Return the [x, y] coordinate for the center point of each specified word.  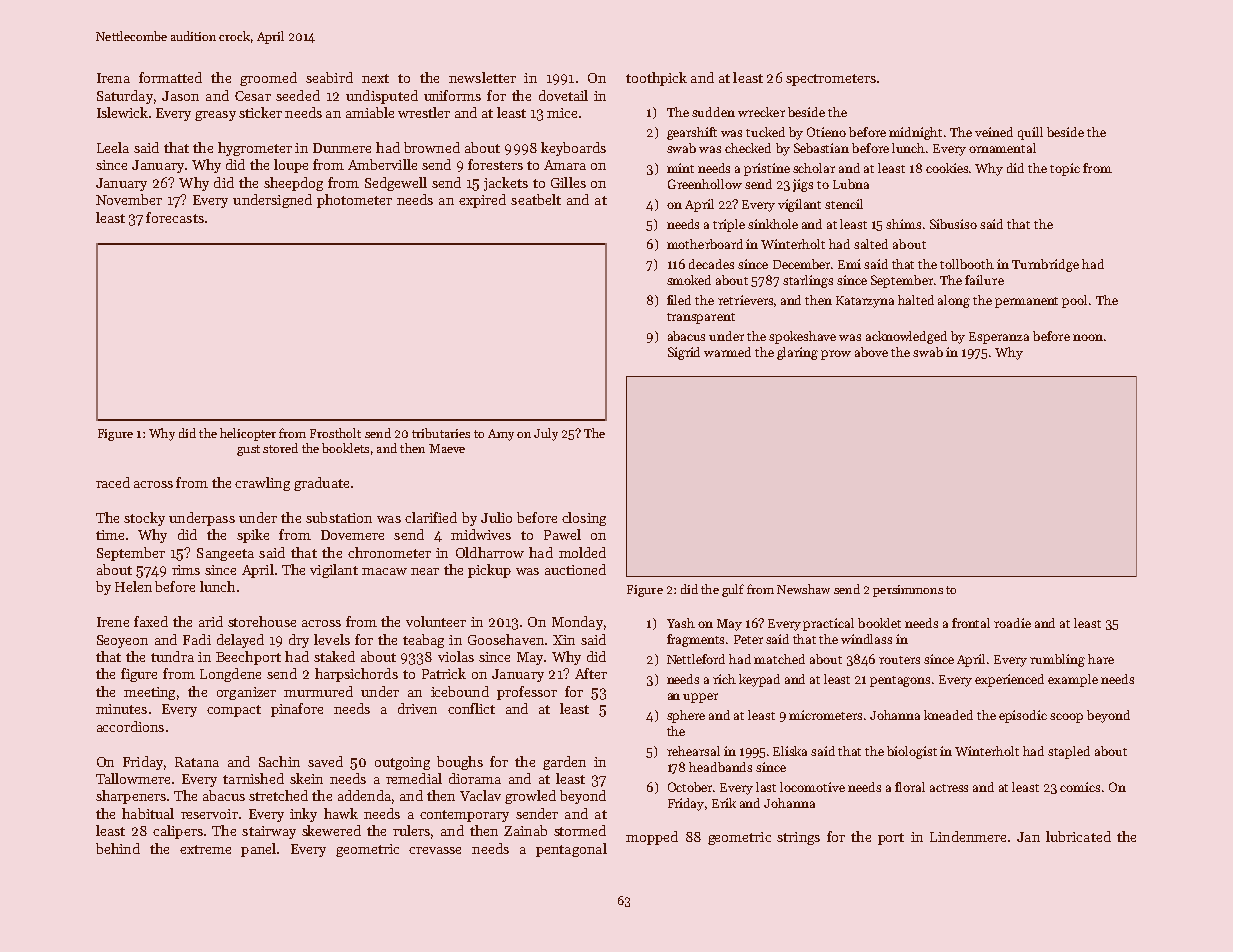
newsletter [482, 77]
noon [1088, 337]
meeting [149, 693]
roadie [1012, 623]
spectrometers [831, 80]
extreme [205, 849]
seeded [298, 95]
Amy [501, 435]
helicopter [248, 434]
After [591, 673]
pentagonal [571, 850]
